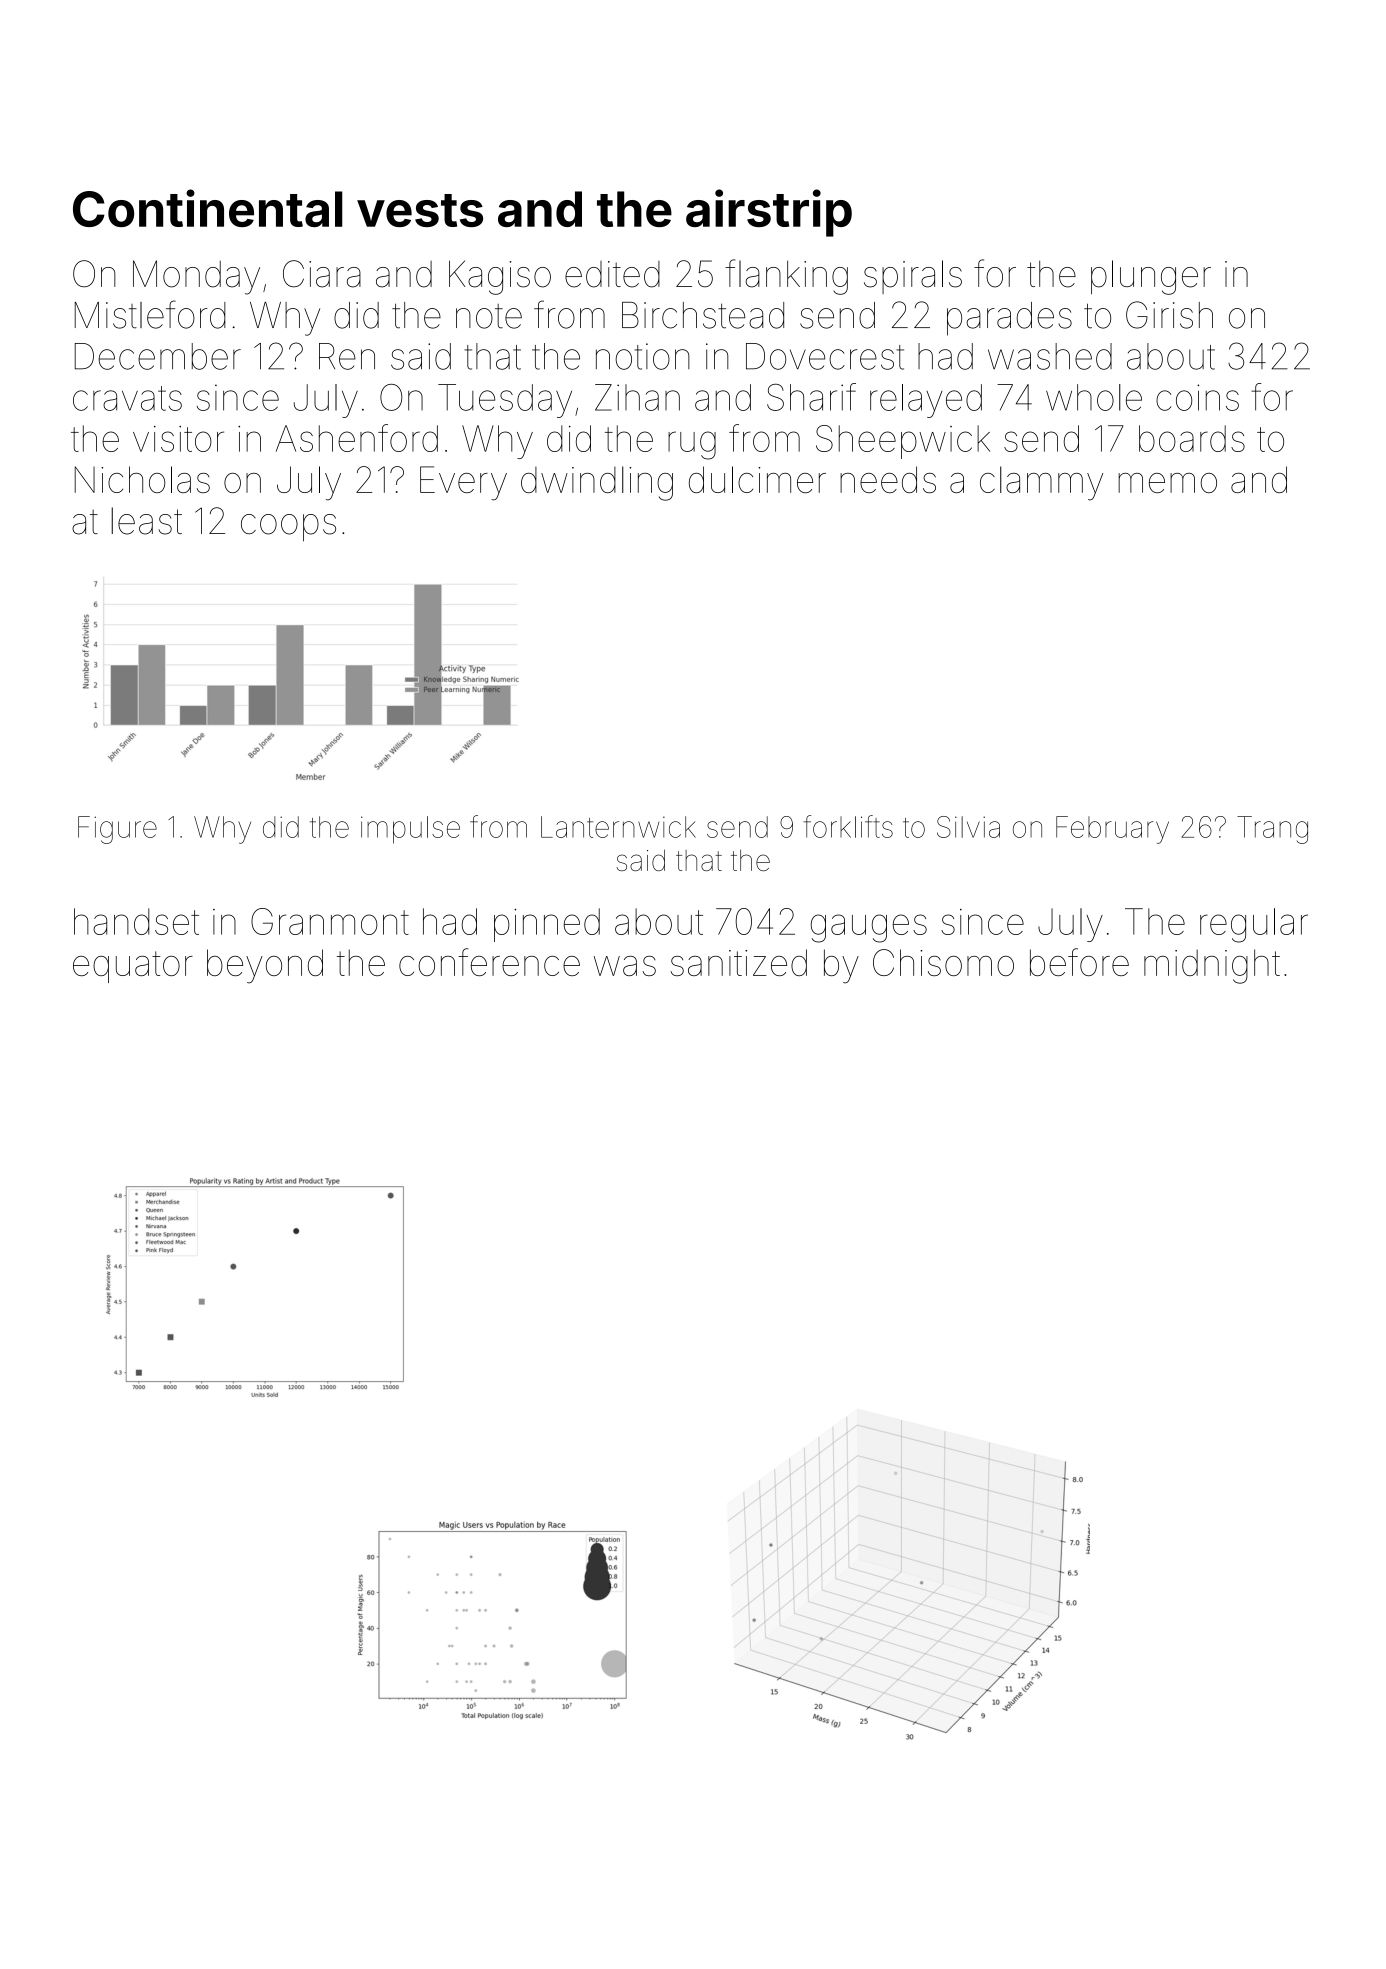  Describe the element at coordinates (265, 966) in the page. I see `beyond` at that location.
